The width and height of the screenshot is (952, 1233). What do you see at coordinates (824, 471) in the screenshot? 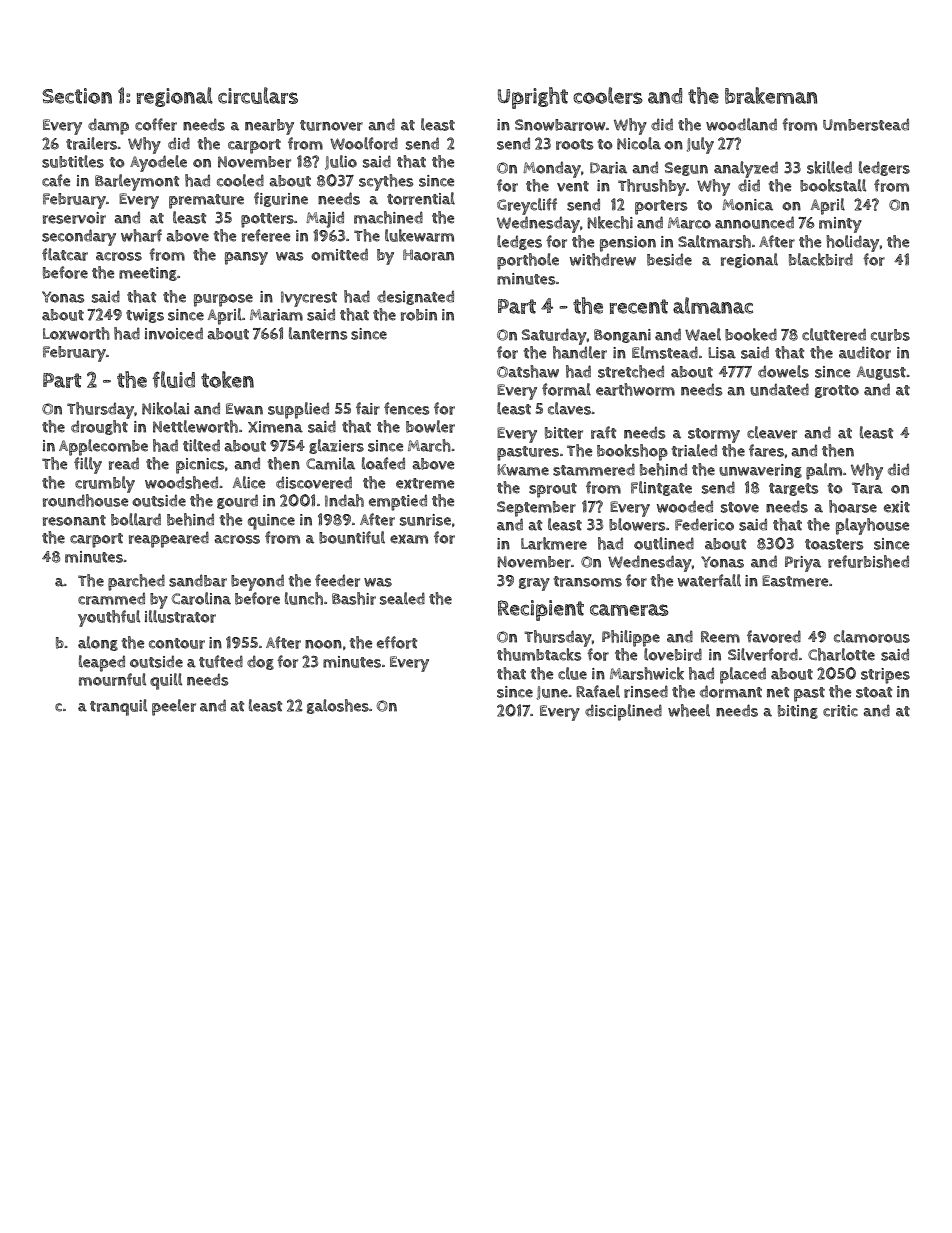
I see `palm` at bounding box center [824, 471].
